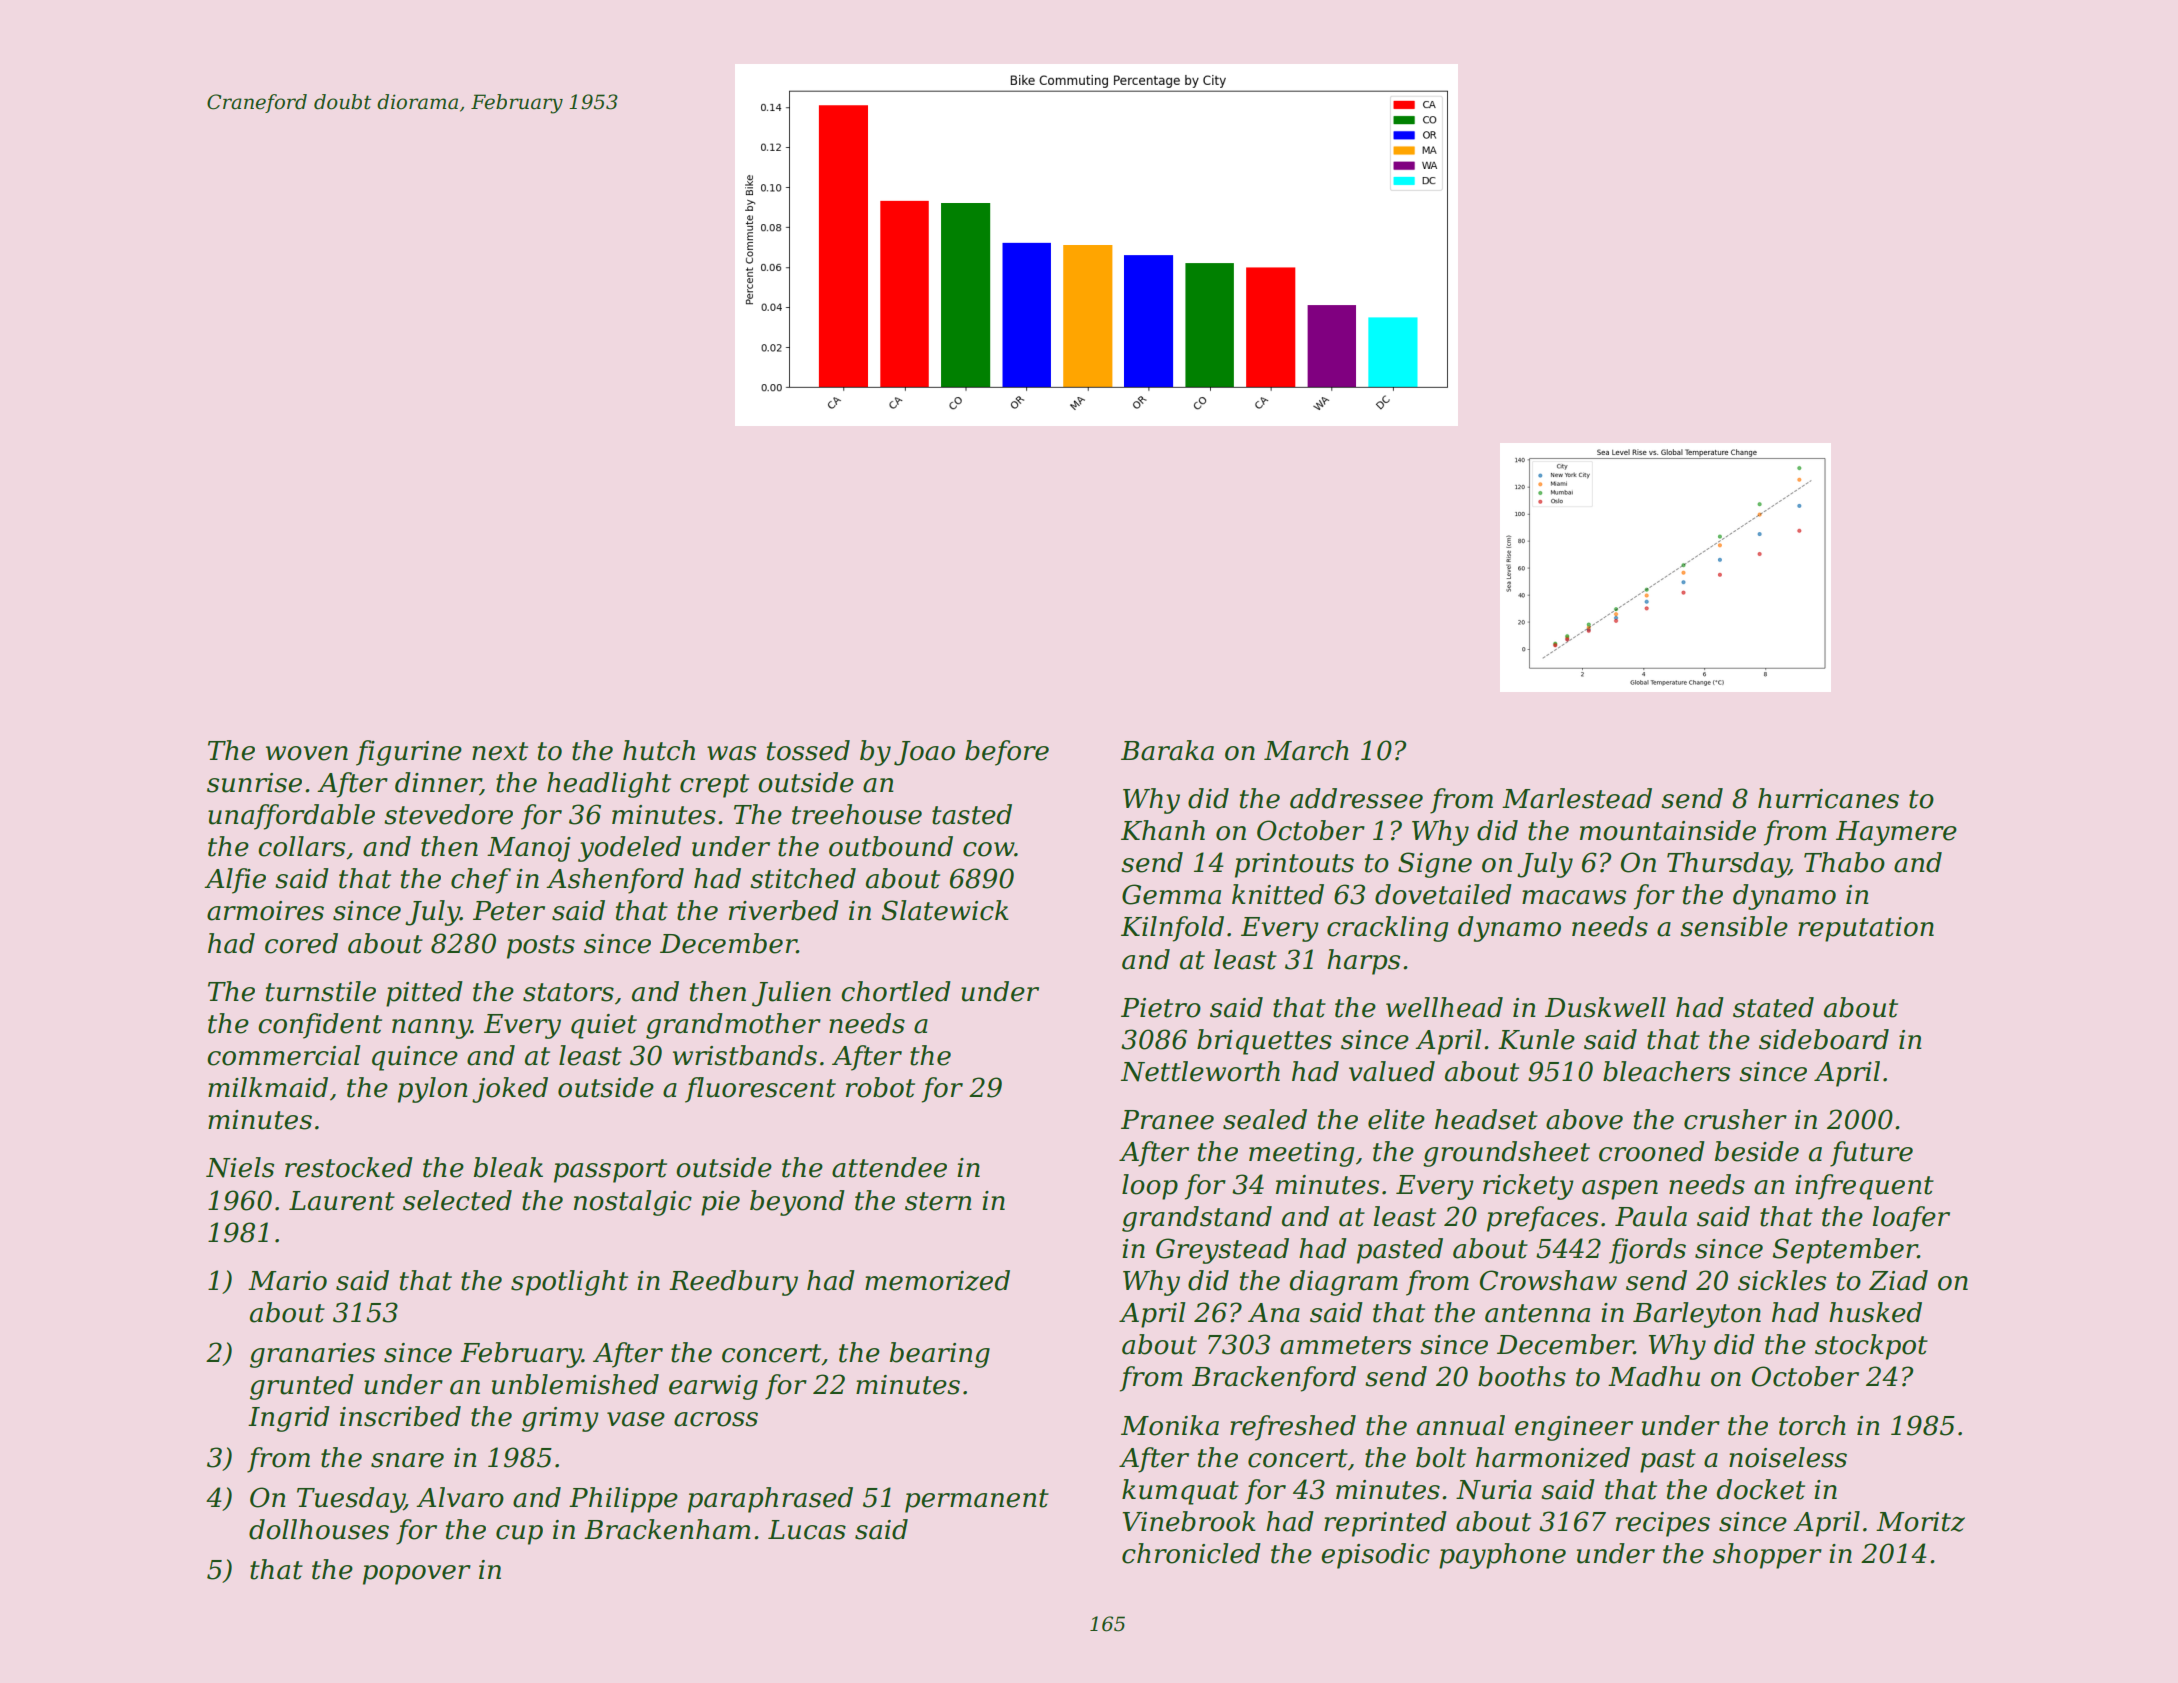  What do you see at coordinates (1828, 798) in the screenshot?
I see `hurricanes` at bounding box center [1828, 798].
